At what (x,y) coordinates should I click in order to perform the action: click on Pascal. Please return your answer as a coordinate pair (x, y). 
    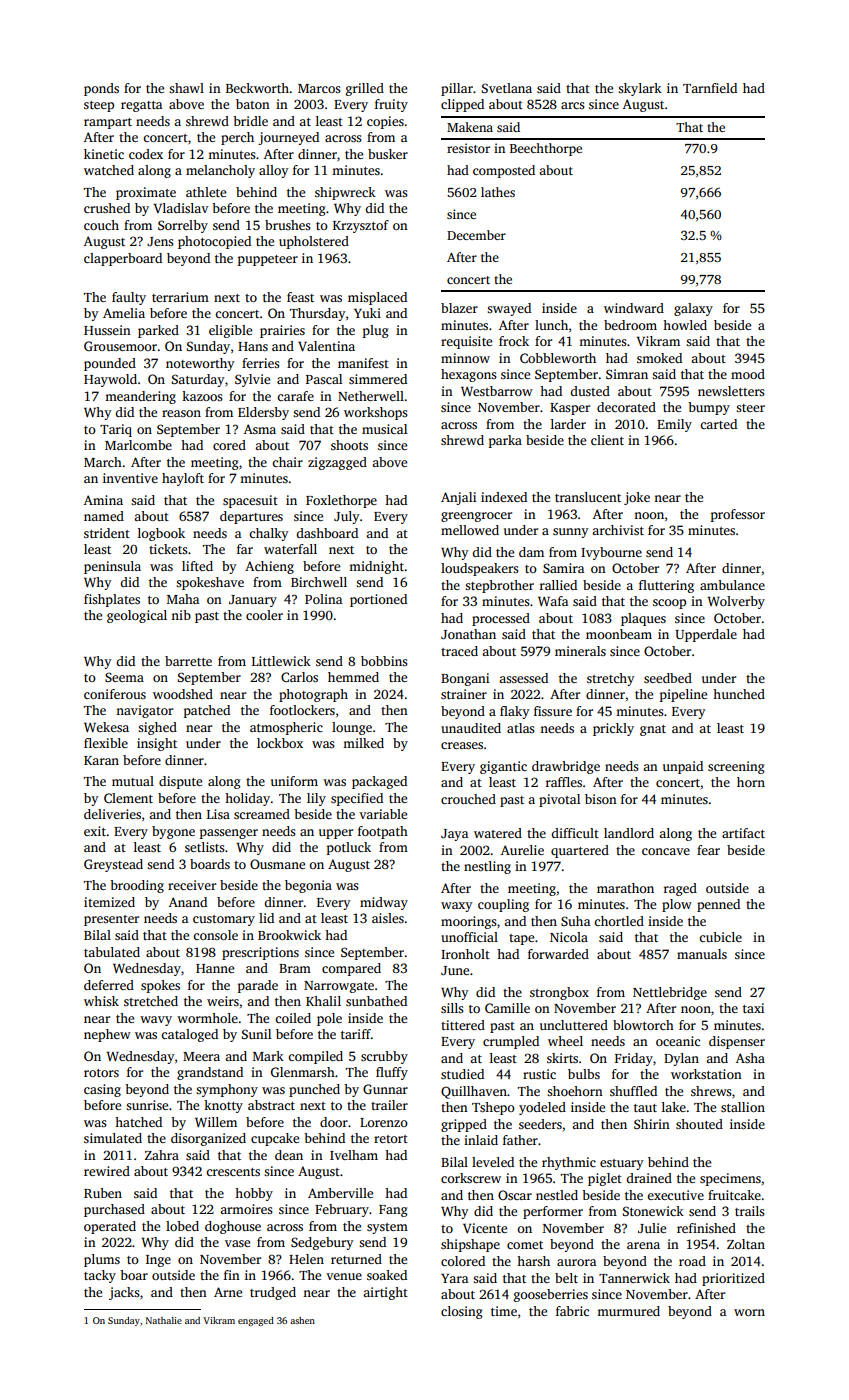
    Looking at the image, I should click on (324, 379).
